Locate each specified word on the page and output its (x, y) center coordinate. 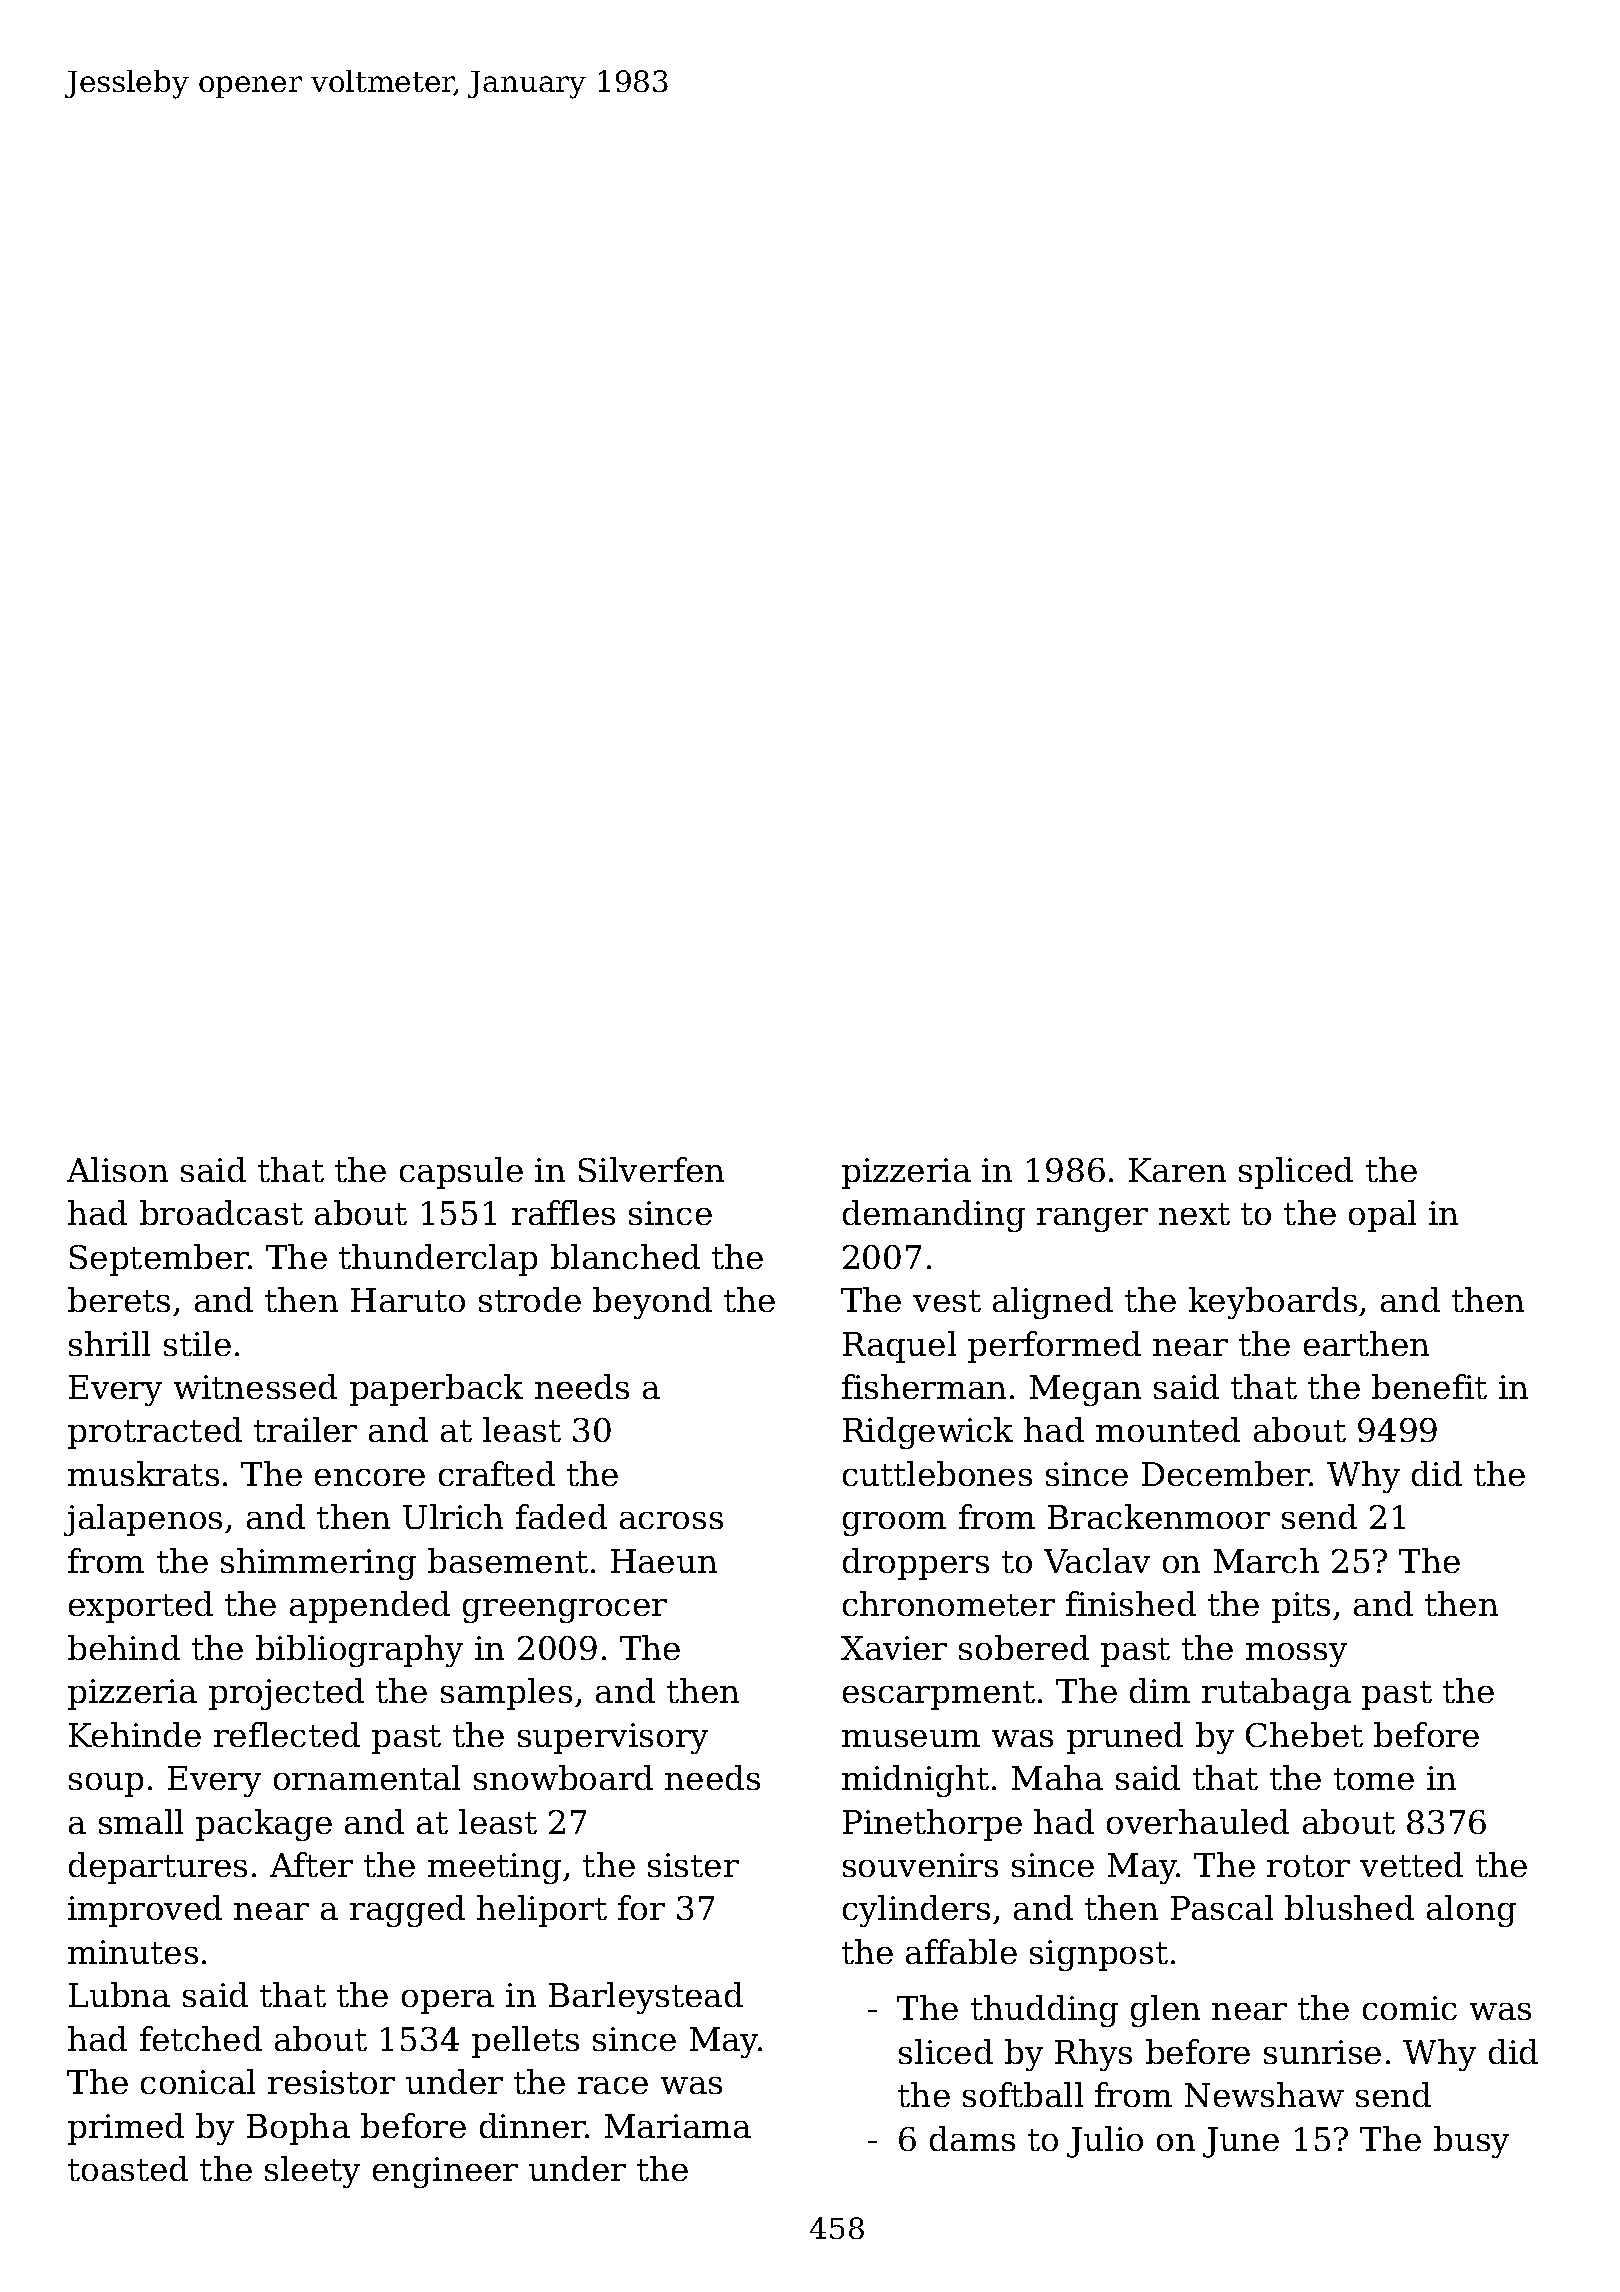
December (1226, 1473)
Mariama (678, 2126)
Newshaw (1264, 2094)
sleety (312, 2172)
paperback (436, 1390)
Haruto (408, 1300)
